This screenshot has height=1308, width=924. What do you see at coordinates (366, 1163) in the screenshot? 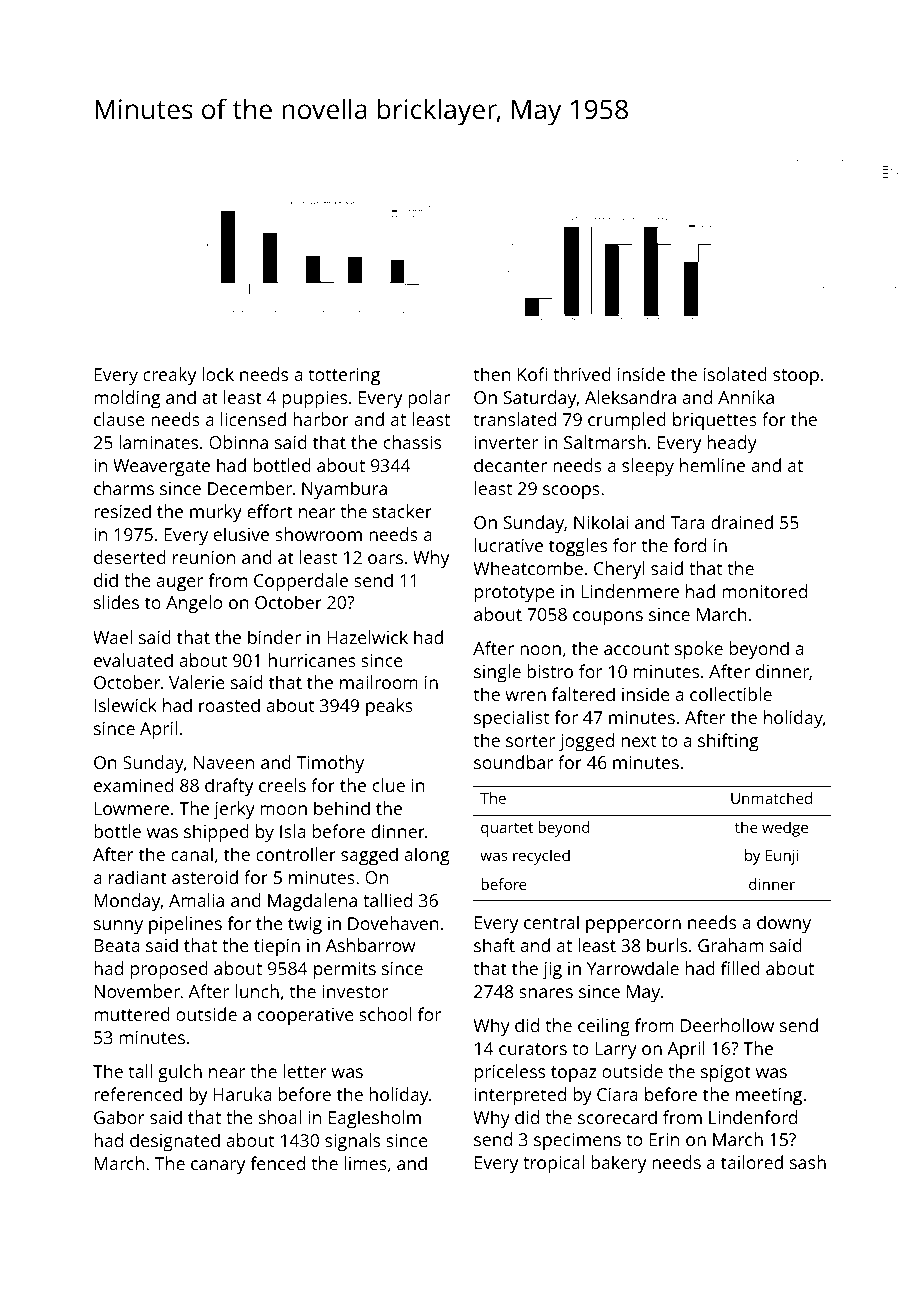
I see `limes` at bounding box center [366, 1163].
